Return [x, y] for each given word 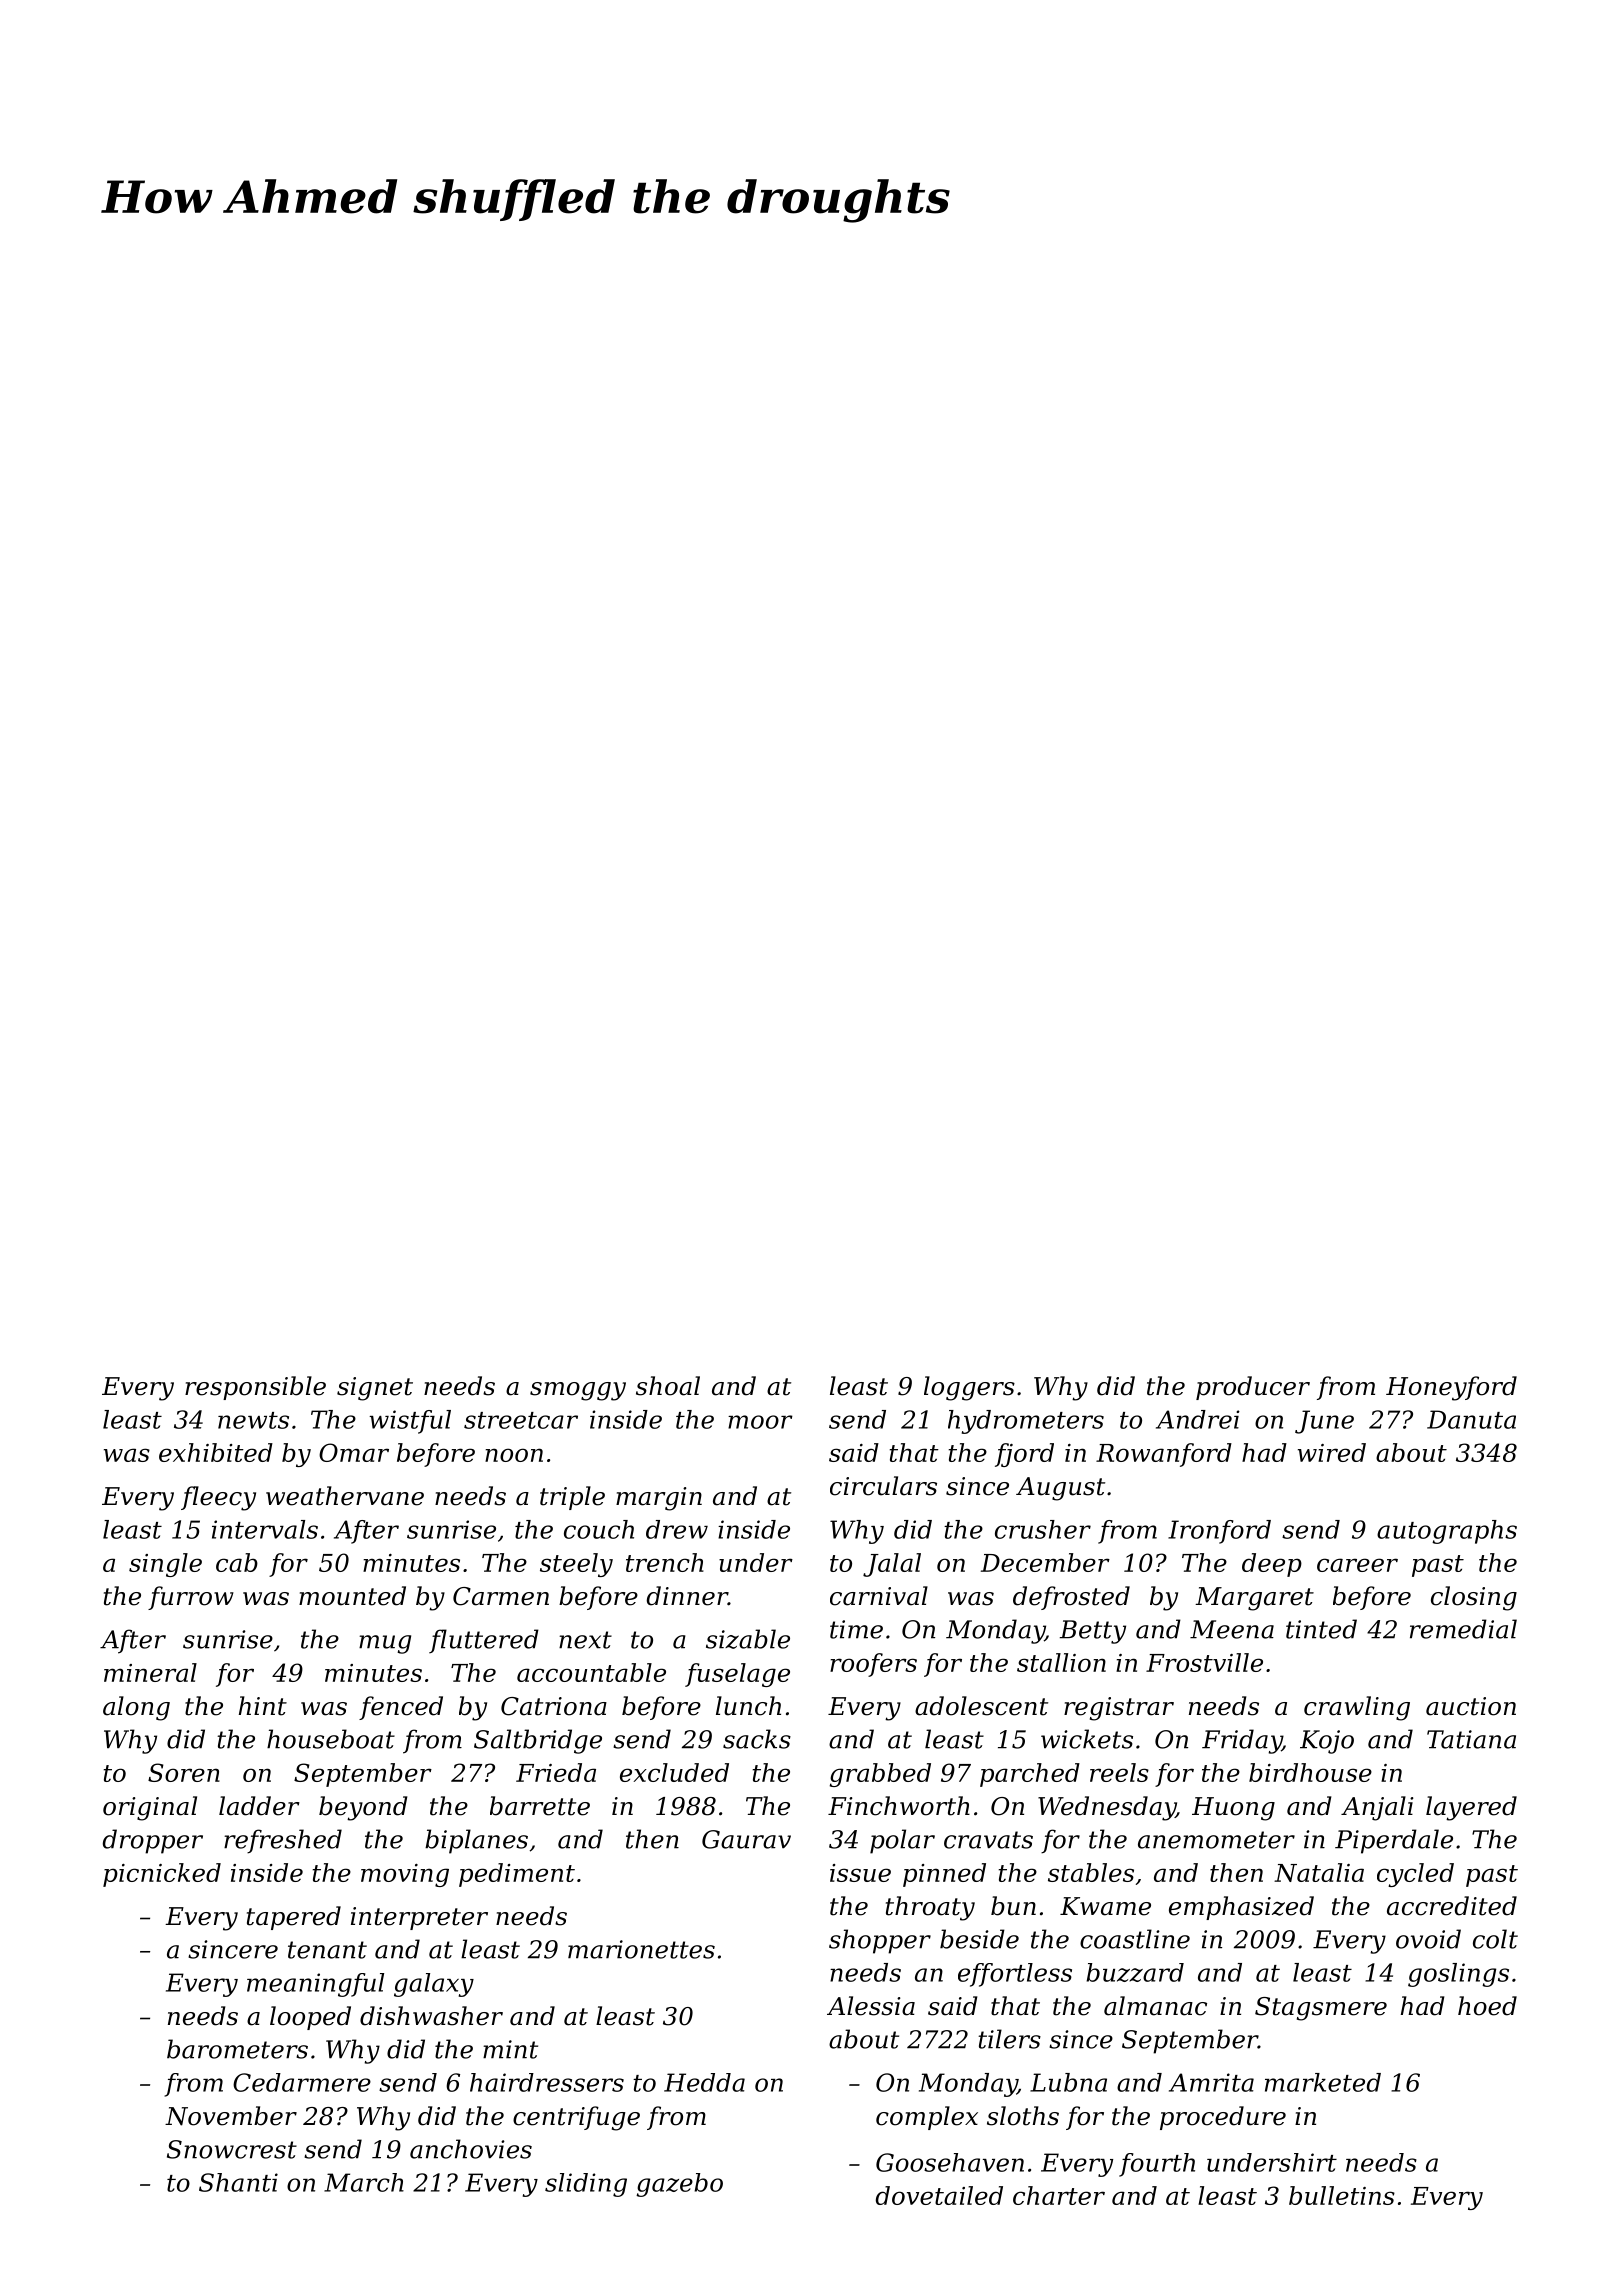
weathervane [345, 1496]
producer [1253, 1388]
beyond [363, 1808]
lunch [748, 1706]
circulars [883, 1486]
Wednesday [1107, 1808]
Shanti [238, 2182]
